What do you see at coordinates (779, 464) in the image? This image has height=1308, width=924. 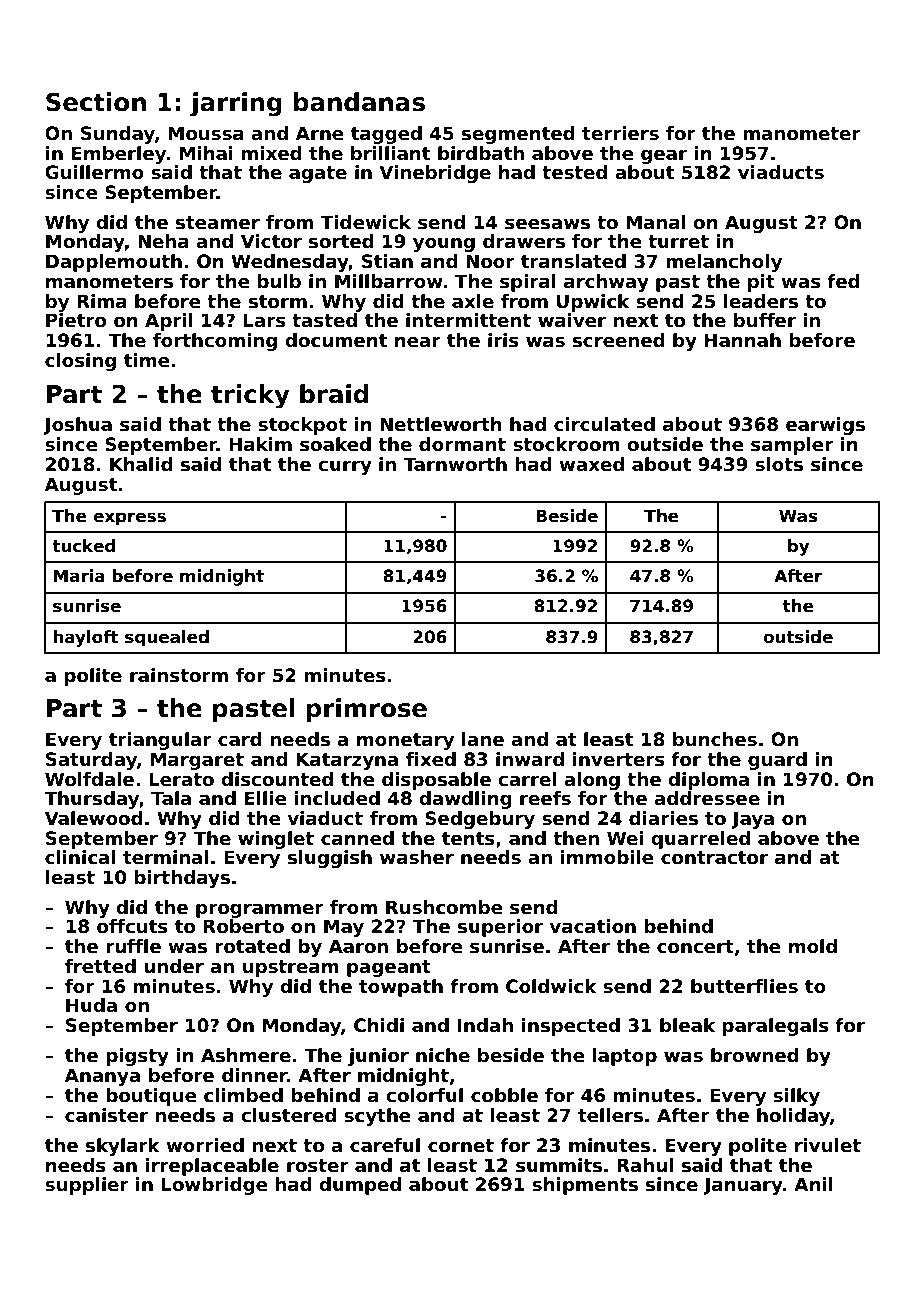 I see `slots` at bounding box center [779, 464].
